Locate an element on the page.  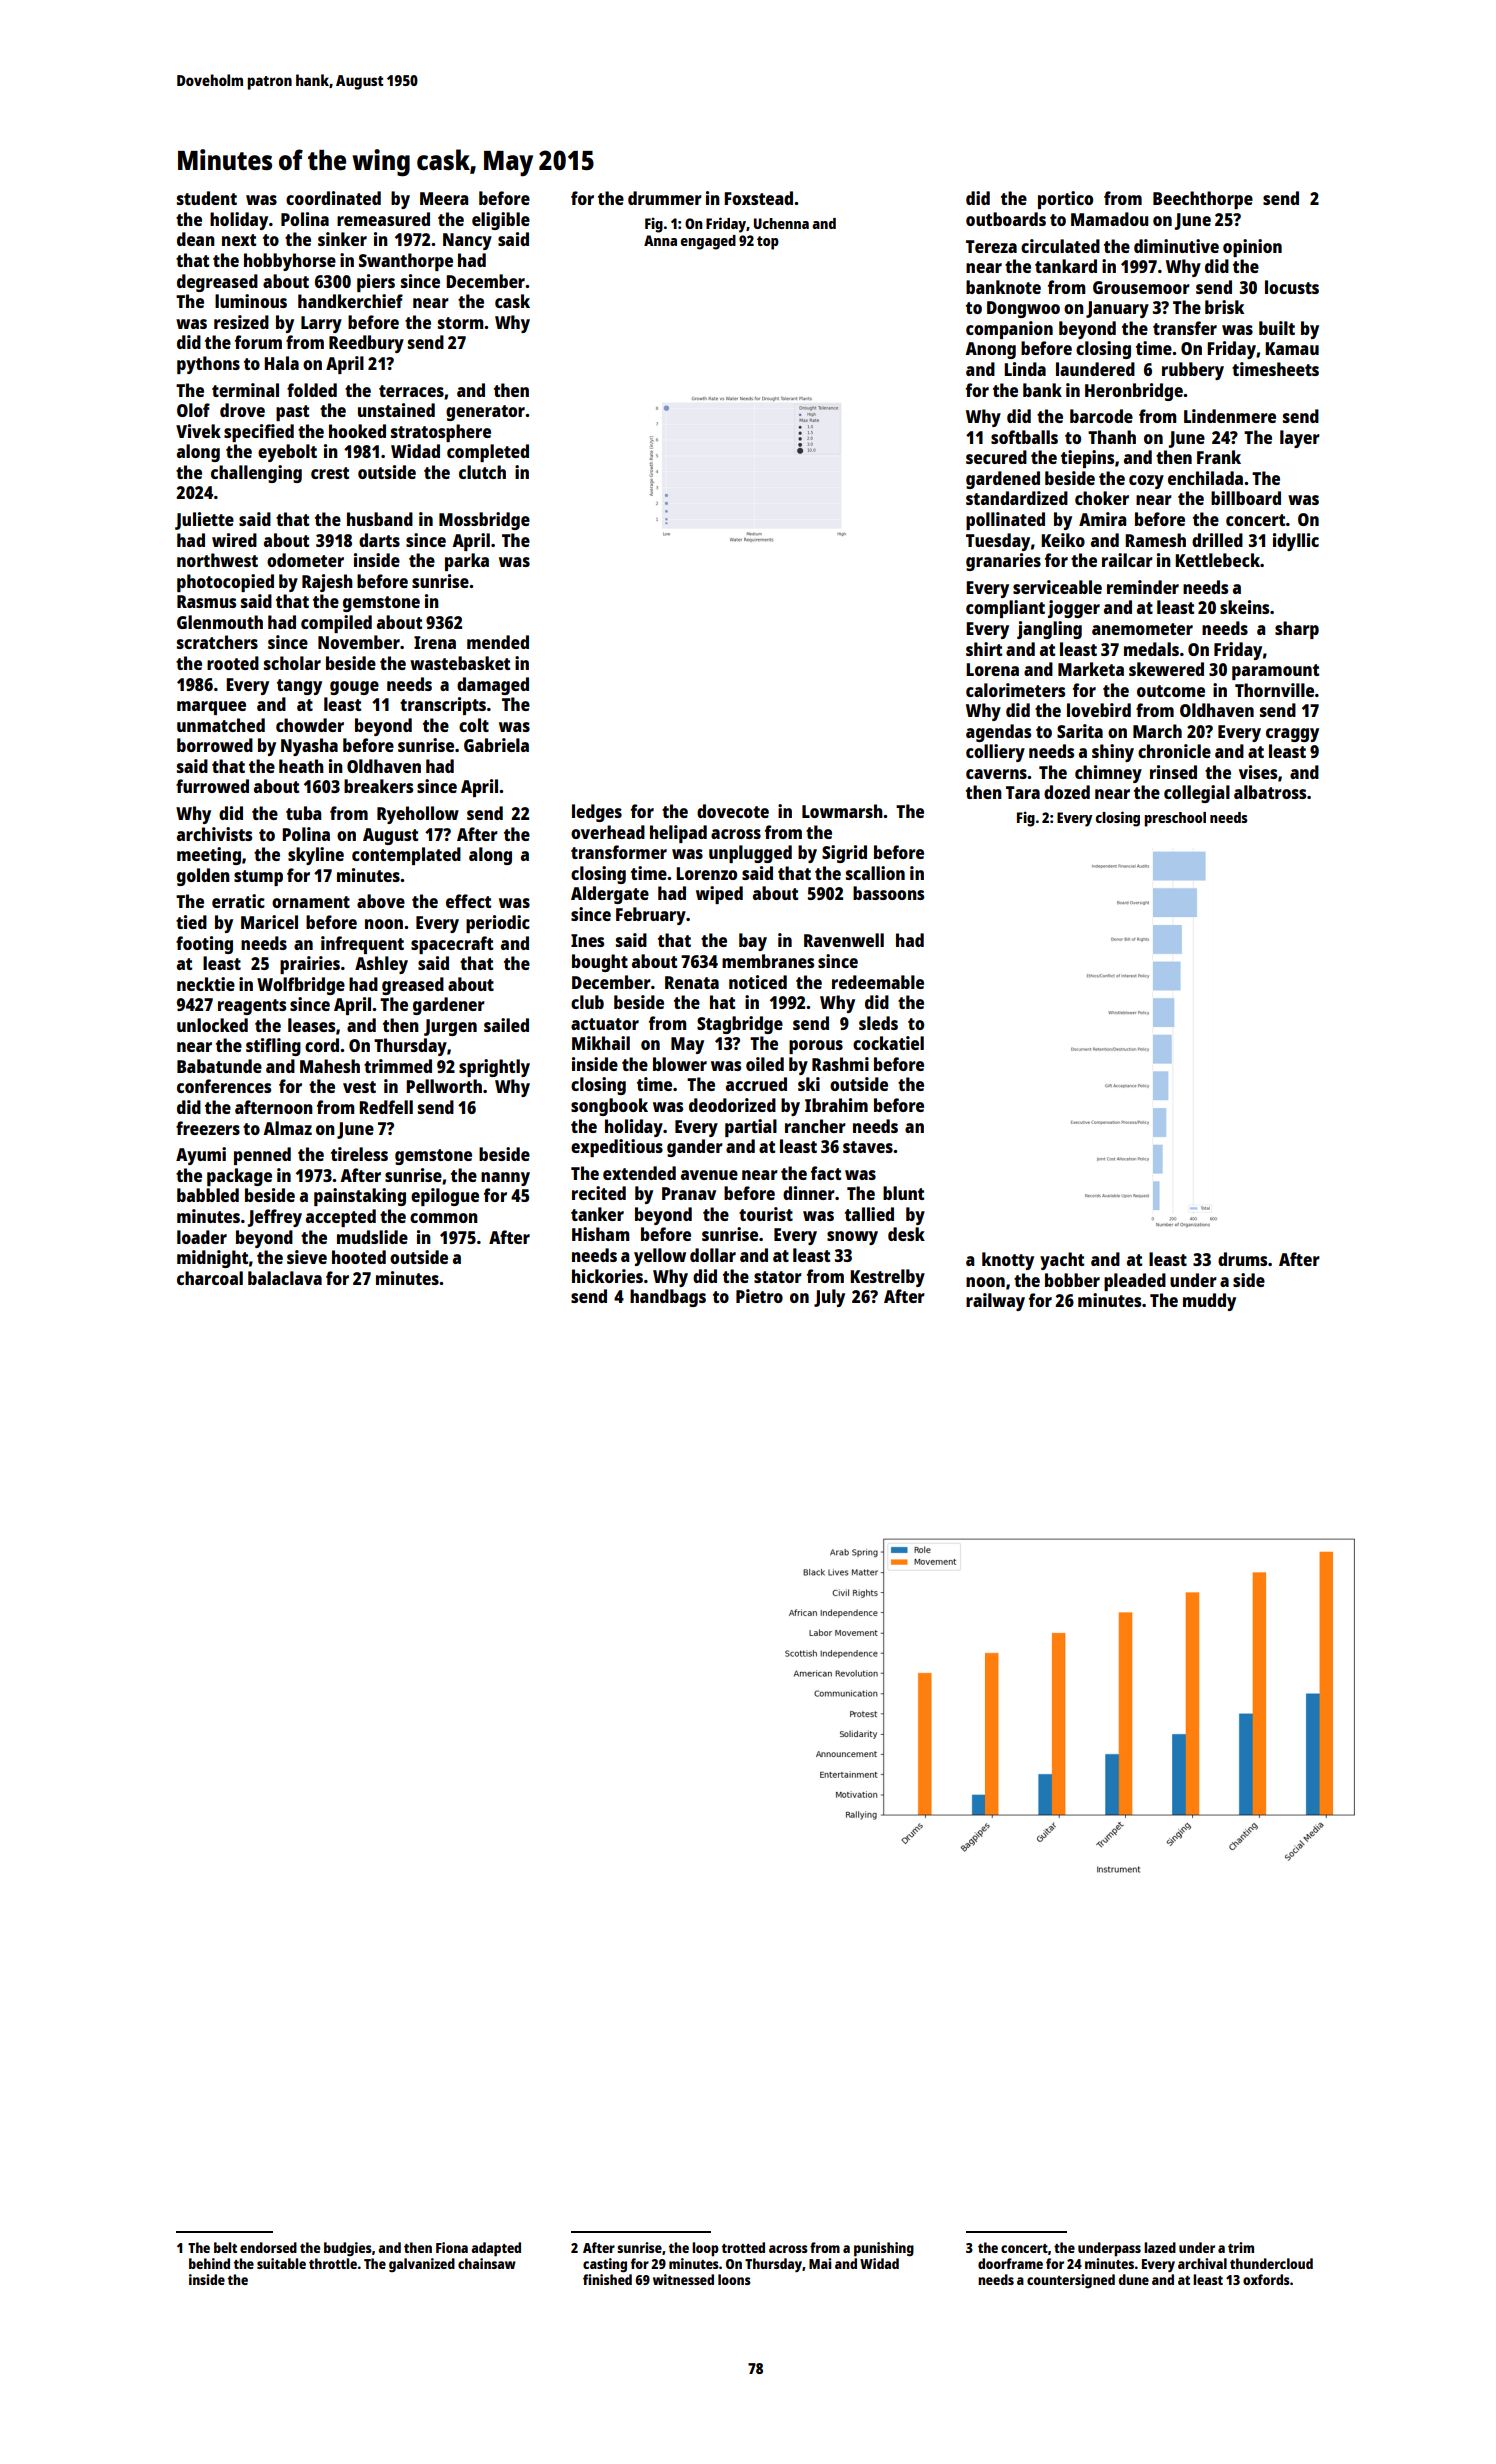
Meera is located at coordinates (444, 198).
